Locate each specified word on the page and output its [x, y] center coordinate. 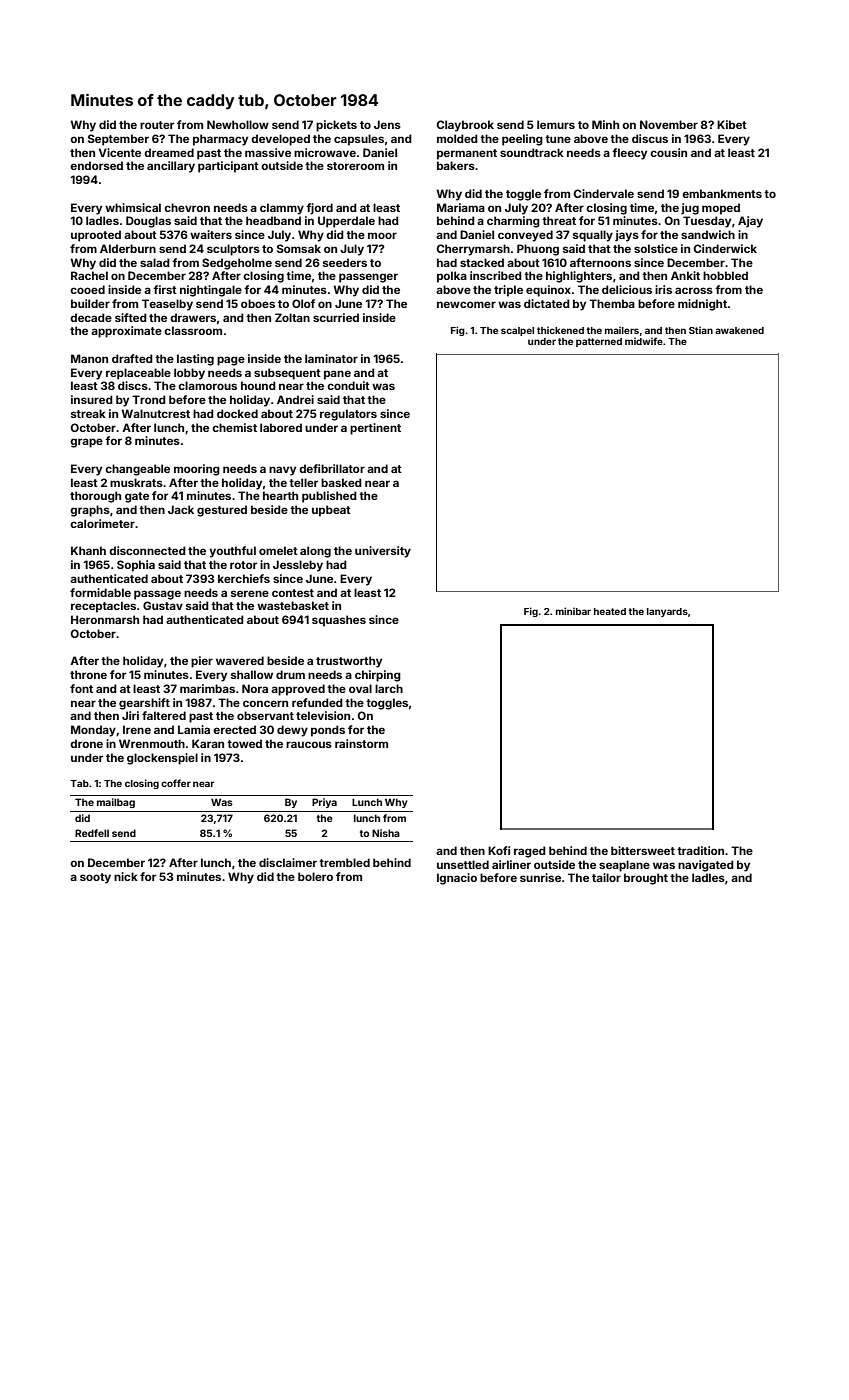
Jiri [130, 715]
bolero [315, 876]
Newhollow [238, 124]
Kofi [499, 850]
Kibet [732, 124]
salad [155, 262]
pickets [336, 126]
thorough [95, 497]
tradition [700, 850]
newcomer [466, 304]
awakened [739, 330]
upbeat [331, 511]
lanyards [667, 612]
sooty [95, 878]
